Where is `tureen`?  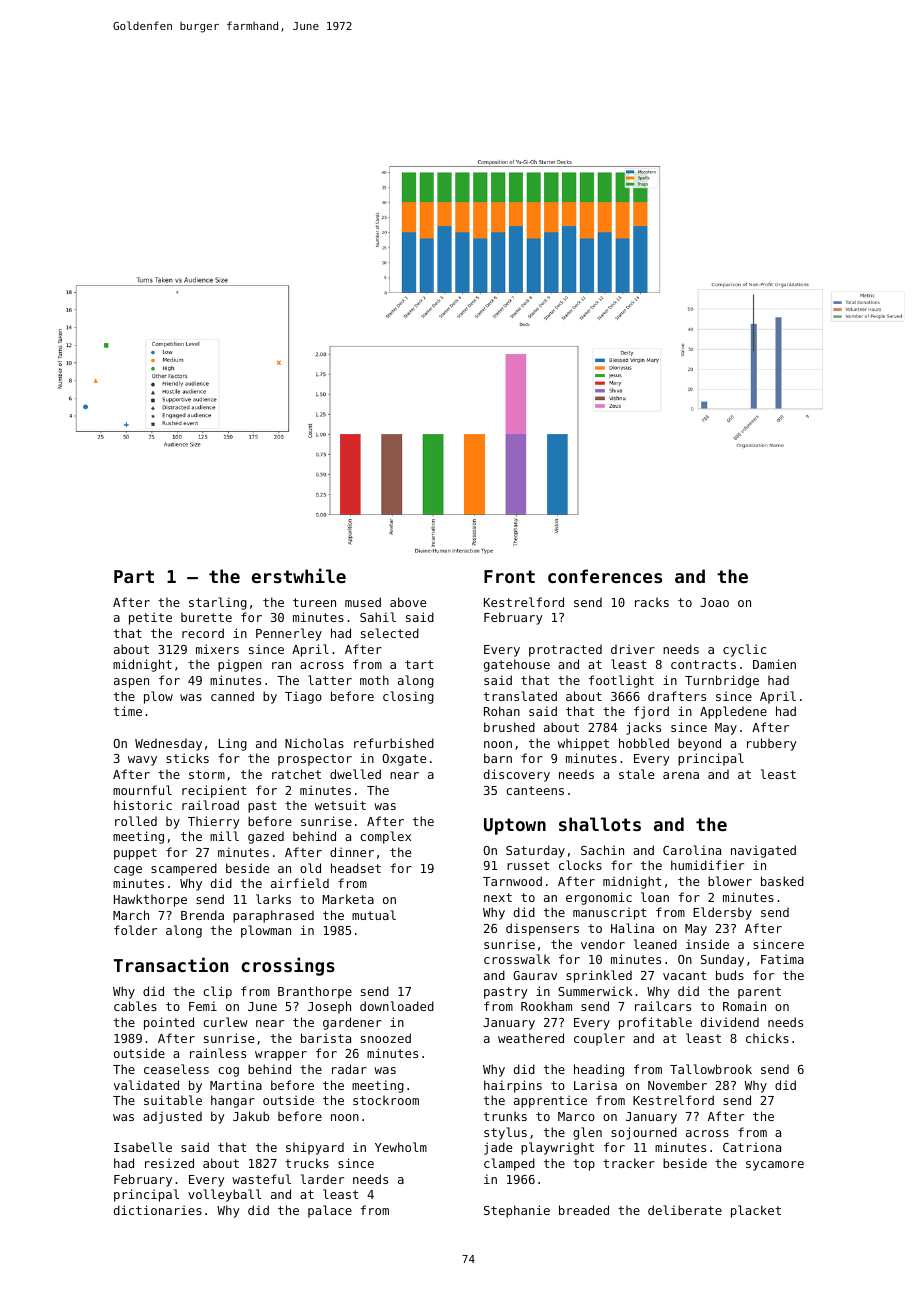 tureen is located at coordinates (314, 602).
